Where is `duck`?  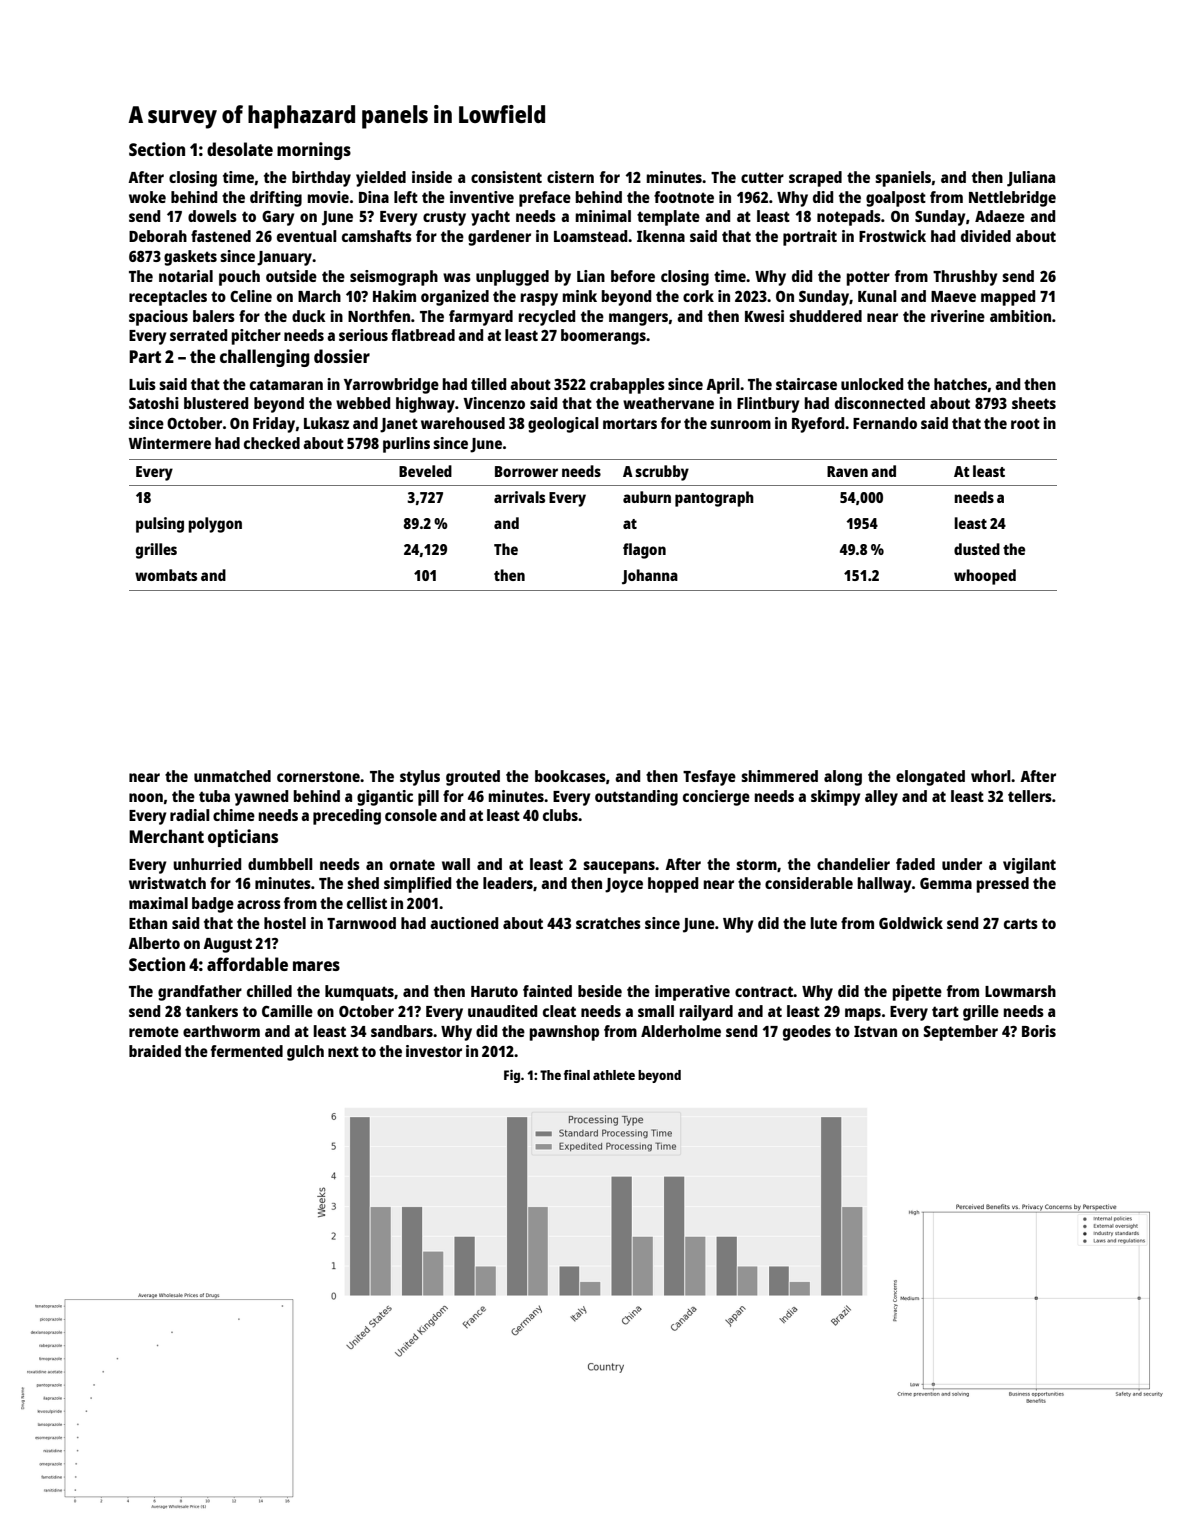 duck is located at coordinates (309, 316).
